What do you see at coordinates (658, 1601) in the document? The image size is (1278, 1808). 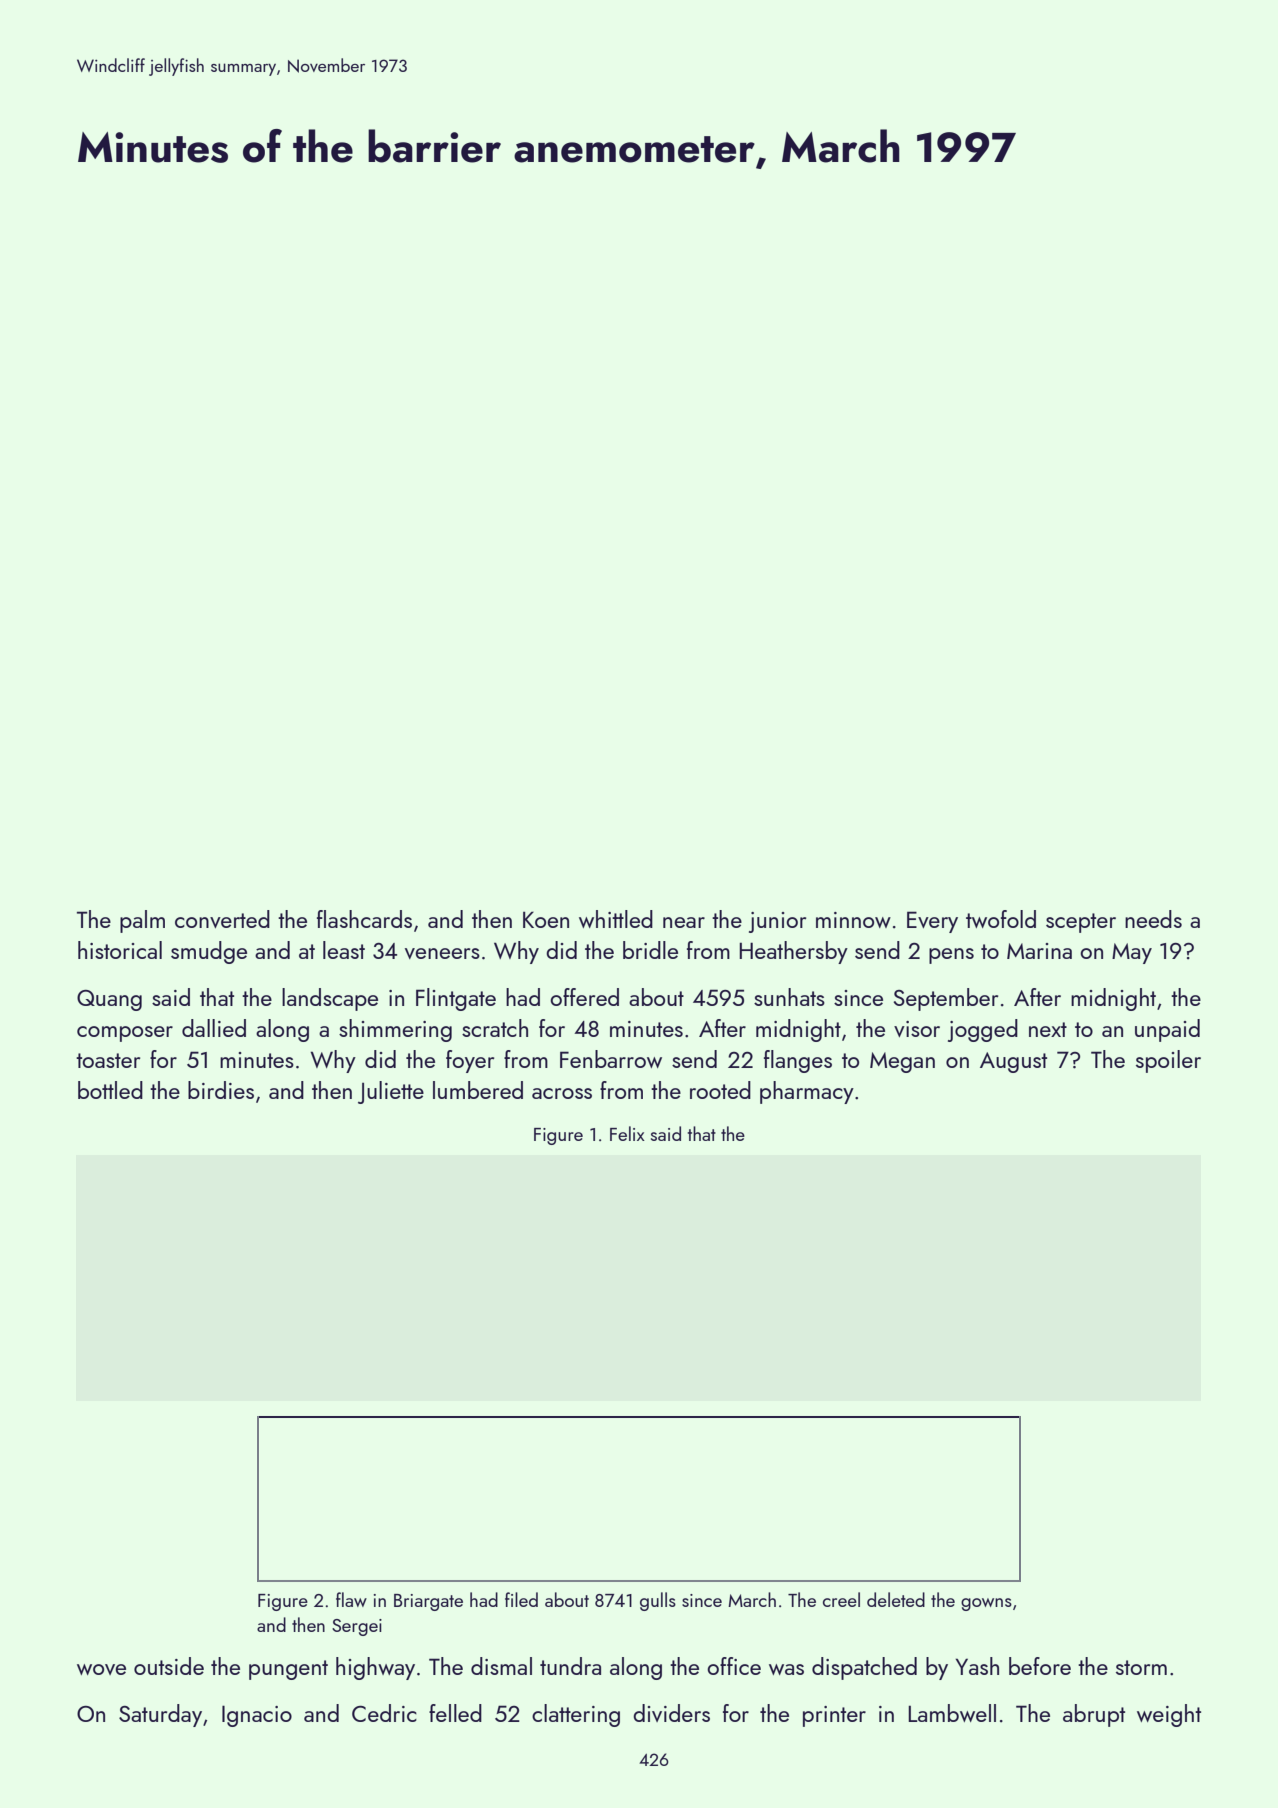 I see `gulls` at bounding box center [658, 1601].
